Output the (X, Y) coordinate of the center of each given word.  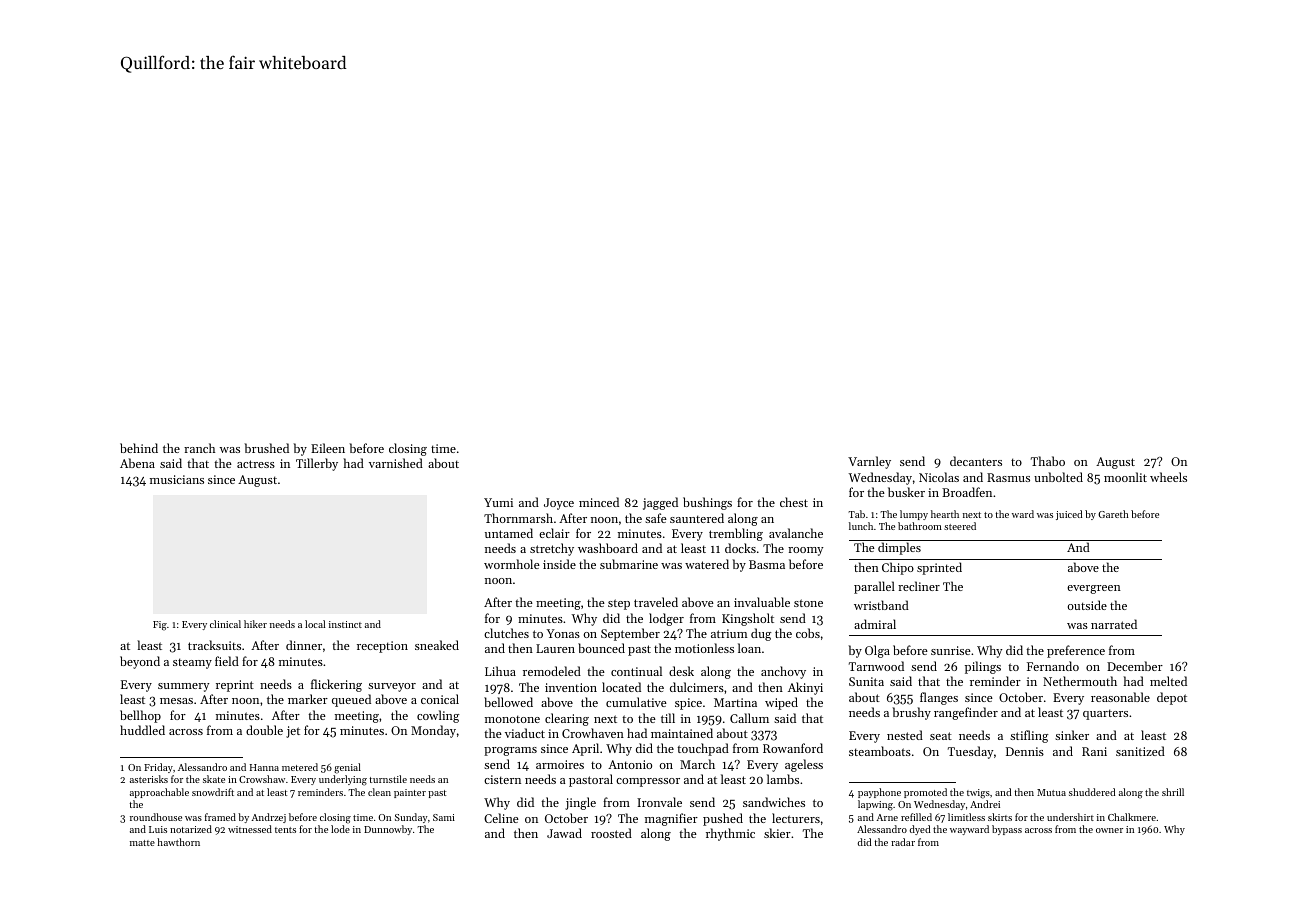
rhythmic (730, 834)
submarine (629, 564)
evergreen (1094, 589)
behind (139, 448)
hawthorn (178, 842)
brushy (911, 713)
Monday (433, 731)
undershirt (1070, 817)
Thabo (1048, 461)
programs (510, 751)
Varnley (869, 462)
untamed (509, 533)
